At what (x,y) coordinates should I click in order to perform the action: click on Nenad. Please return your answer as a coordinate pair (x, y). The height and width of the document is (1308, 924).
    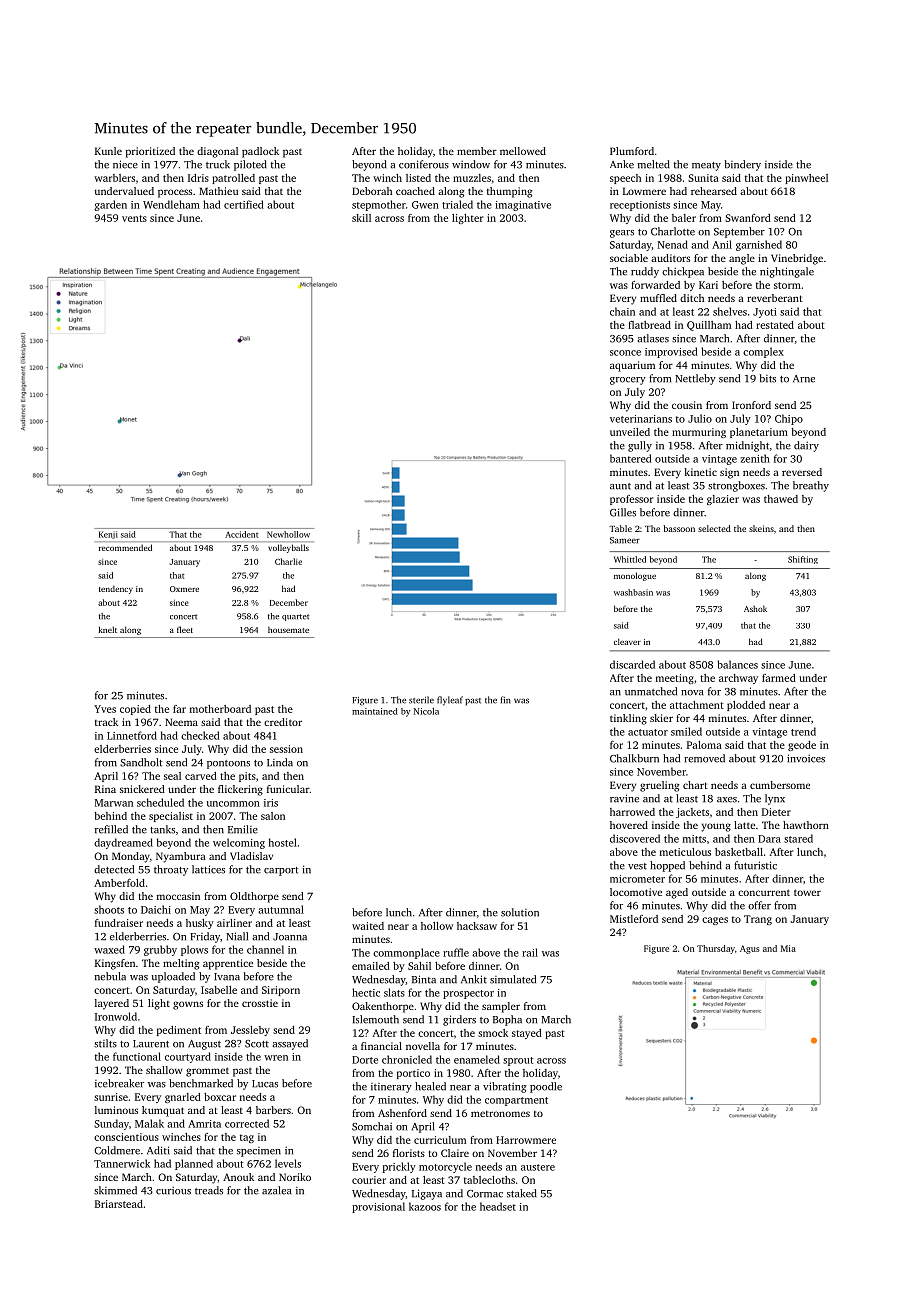
    Looking at the image, I should click on (673, 244).
